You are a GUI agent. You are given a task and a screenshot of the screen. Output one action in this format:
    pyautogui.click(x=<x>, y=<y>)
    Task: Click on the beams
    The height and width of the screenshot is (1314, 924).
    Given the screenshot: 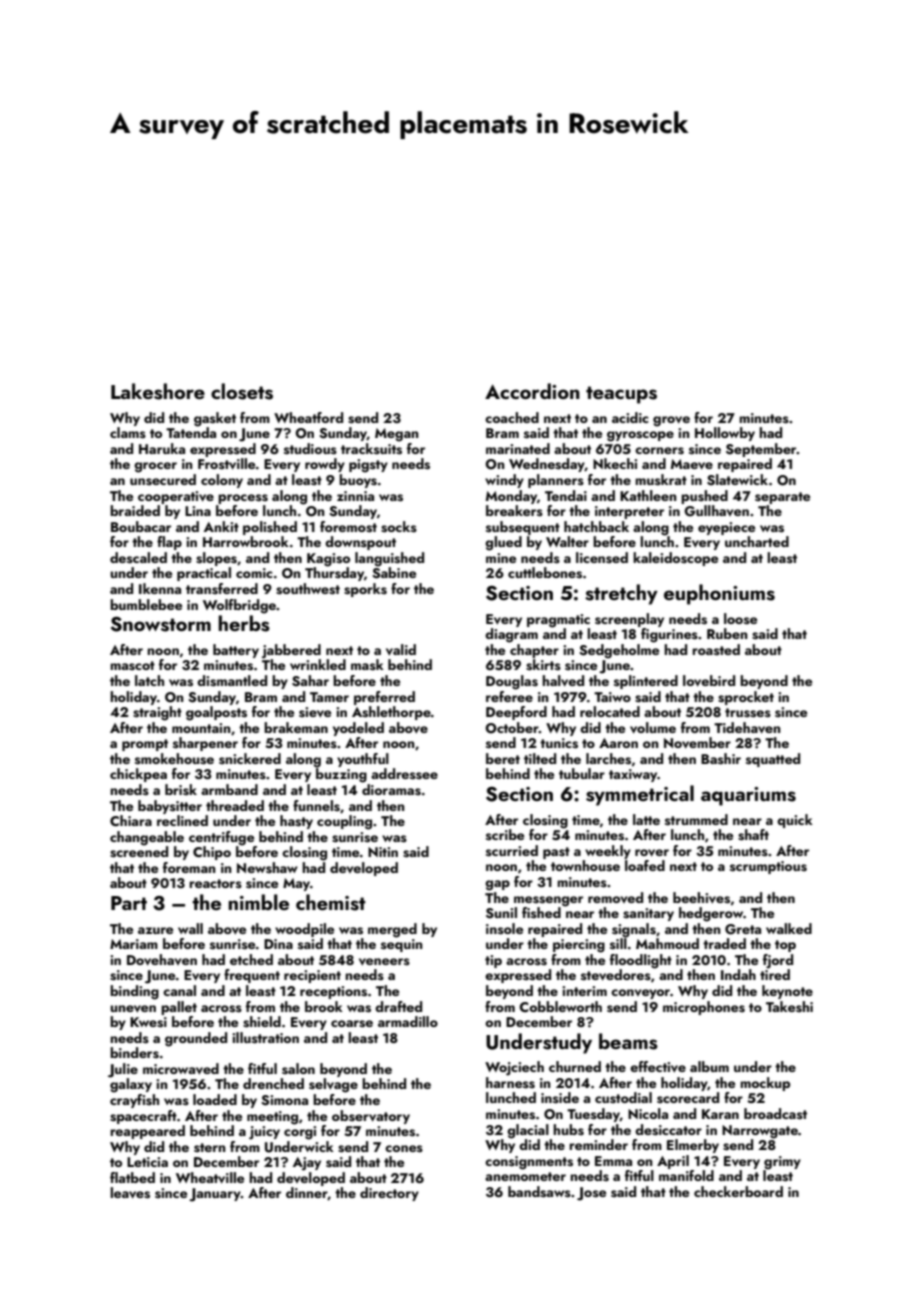 What is the action you would take?
    pyautogui.click(x=628, y=1041)
